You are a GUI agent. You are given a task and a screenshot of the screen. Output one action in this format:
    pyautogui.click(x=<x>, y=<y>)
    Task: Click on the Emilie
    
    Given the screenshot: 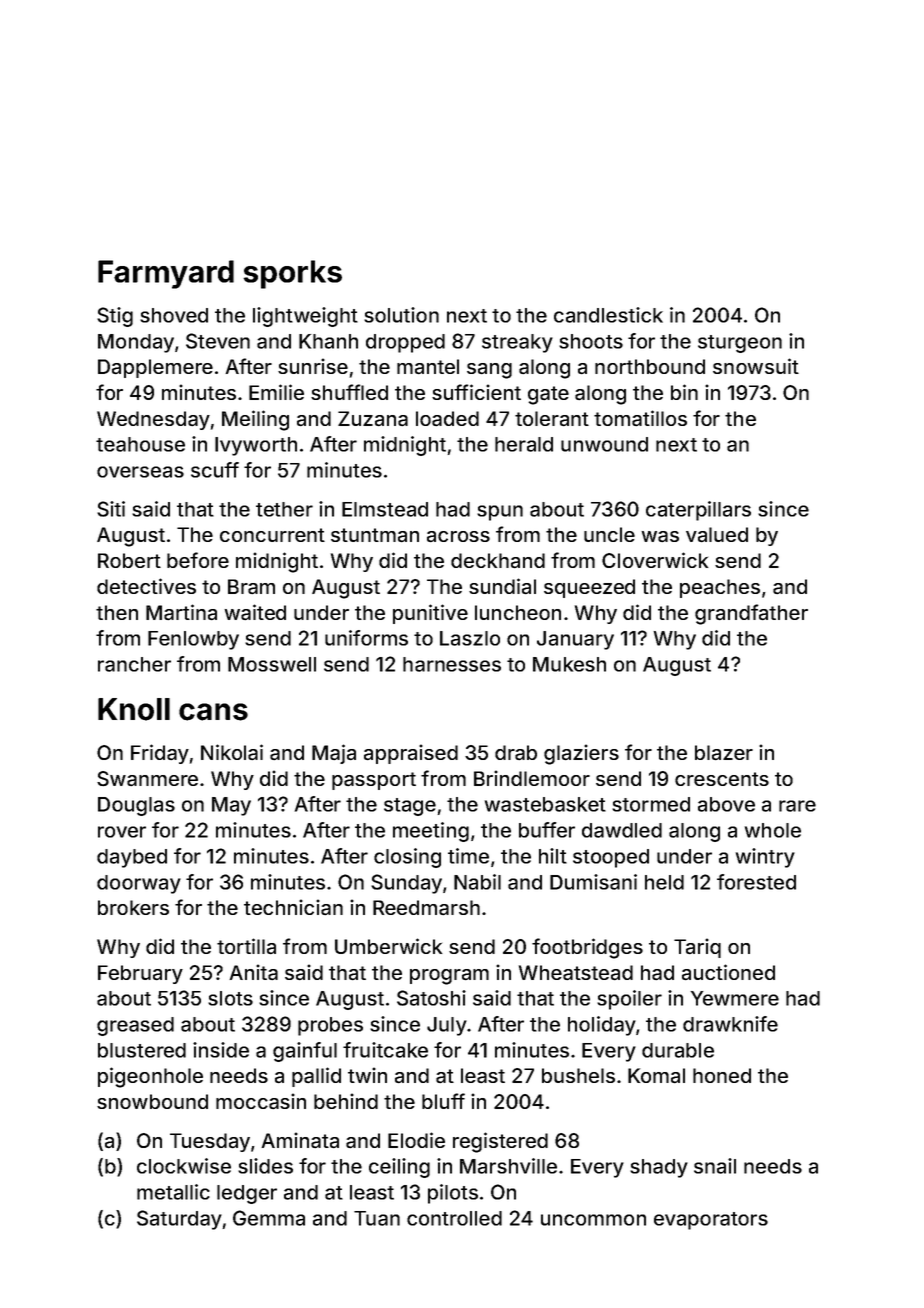 What is the action you would take?
    pyautogui.click(x=276, y=392)
